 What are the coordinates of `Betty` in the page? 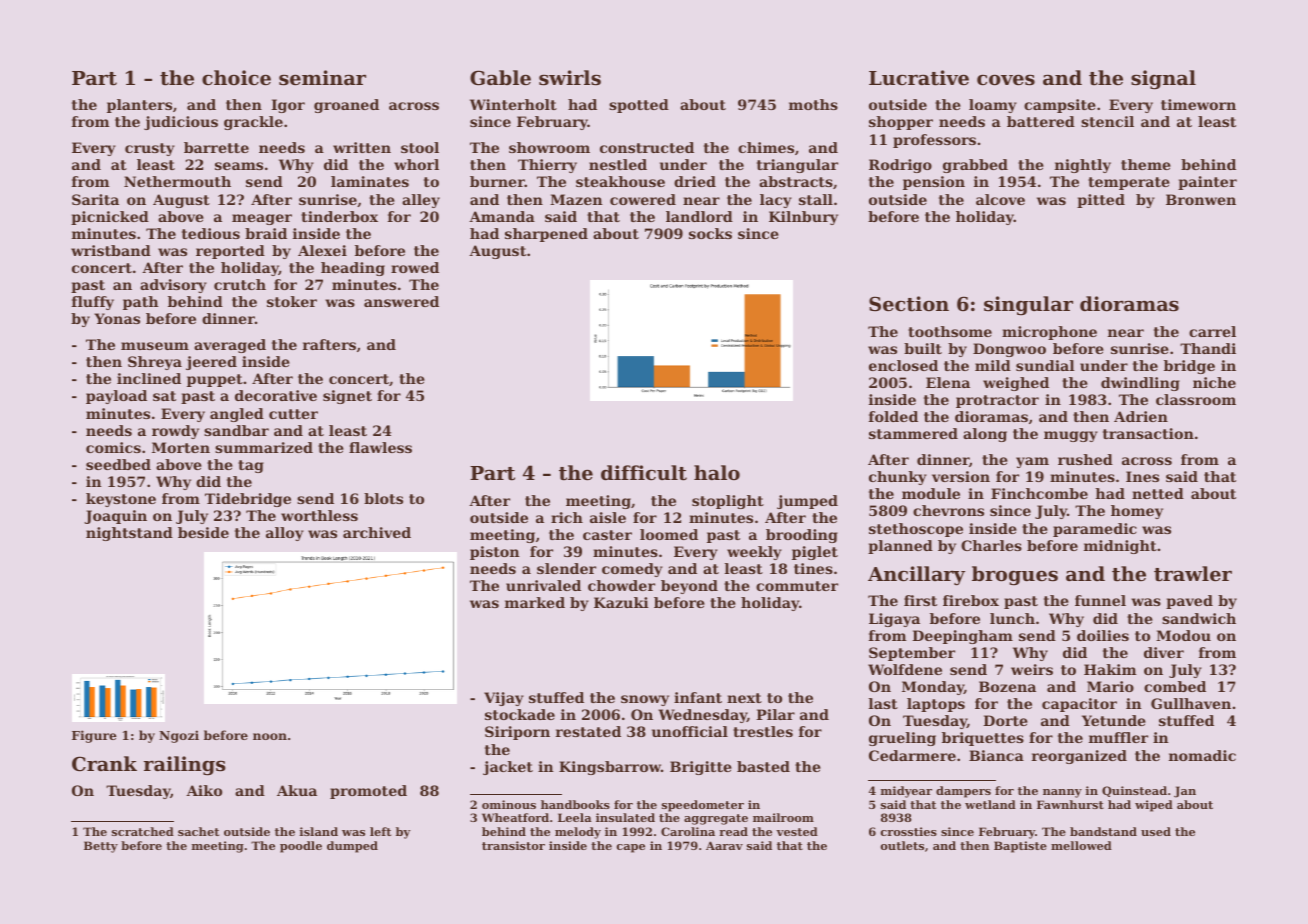 It's located at (101, 847).
